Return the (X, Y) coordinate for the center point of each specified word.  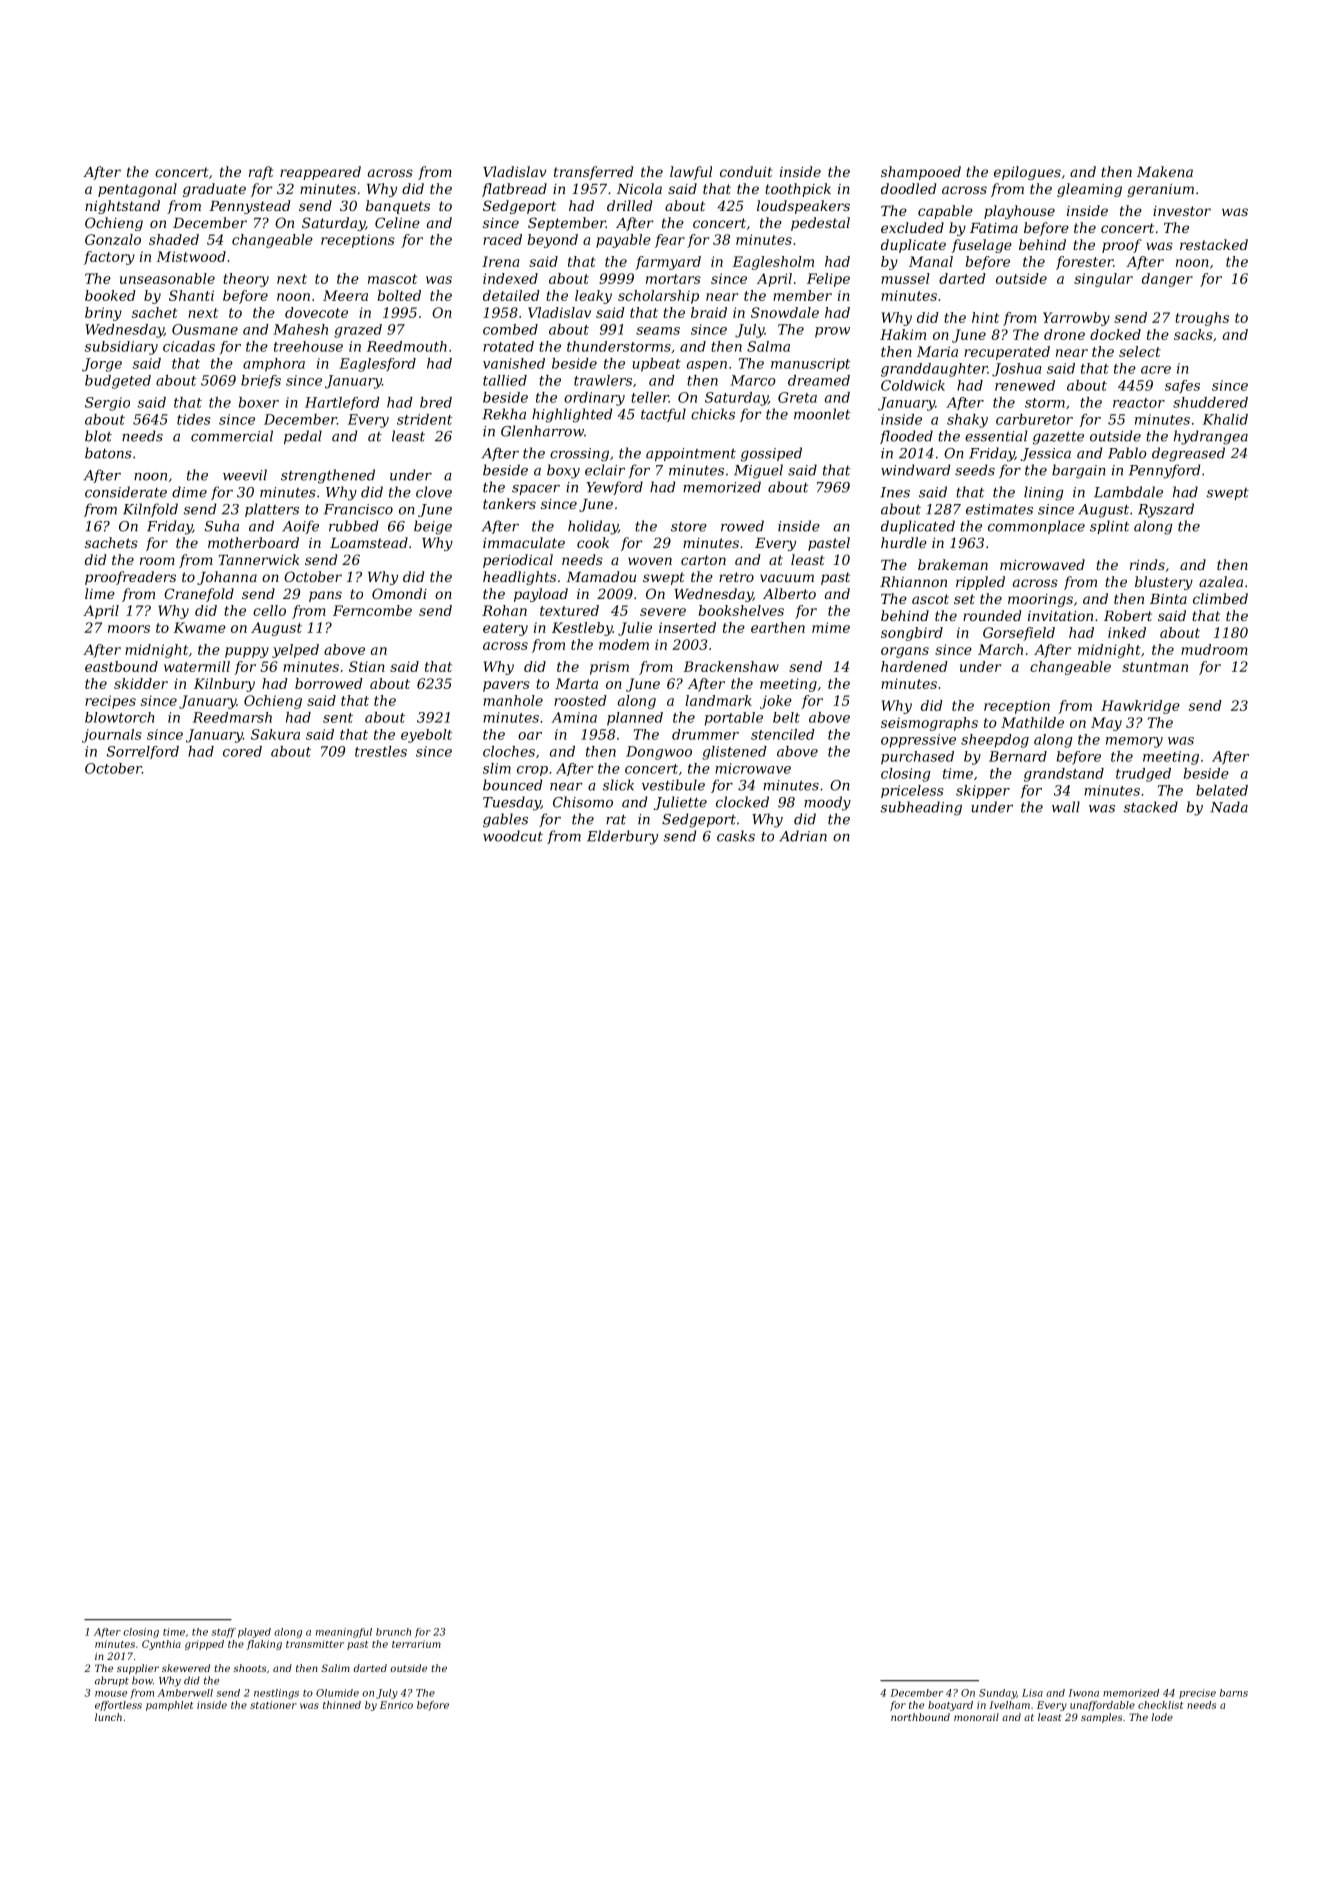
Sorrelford (143, 752)
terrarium (416, 1644)
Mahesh (300, 329)
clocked (742, 802)
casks (736, 836)
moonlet (822, 414)
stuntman (1155, 667)
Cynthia (161, 1645)
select (1140, 351)
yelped (295, 651)
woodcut (513, 836)
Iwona (1083, 1693)
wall (1066, 807)
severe (663, 612)
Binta (1168, 599)
